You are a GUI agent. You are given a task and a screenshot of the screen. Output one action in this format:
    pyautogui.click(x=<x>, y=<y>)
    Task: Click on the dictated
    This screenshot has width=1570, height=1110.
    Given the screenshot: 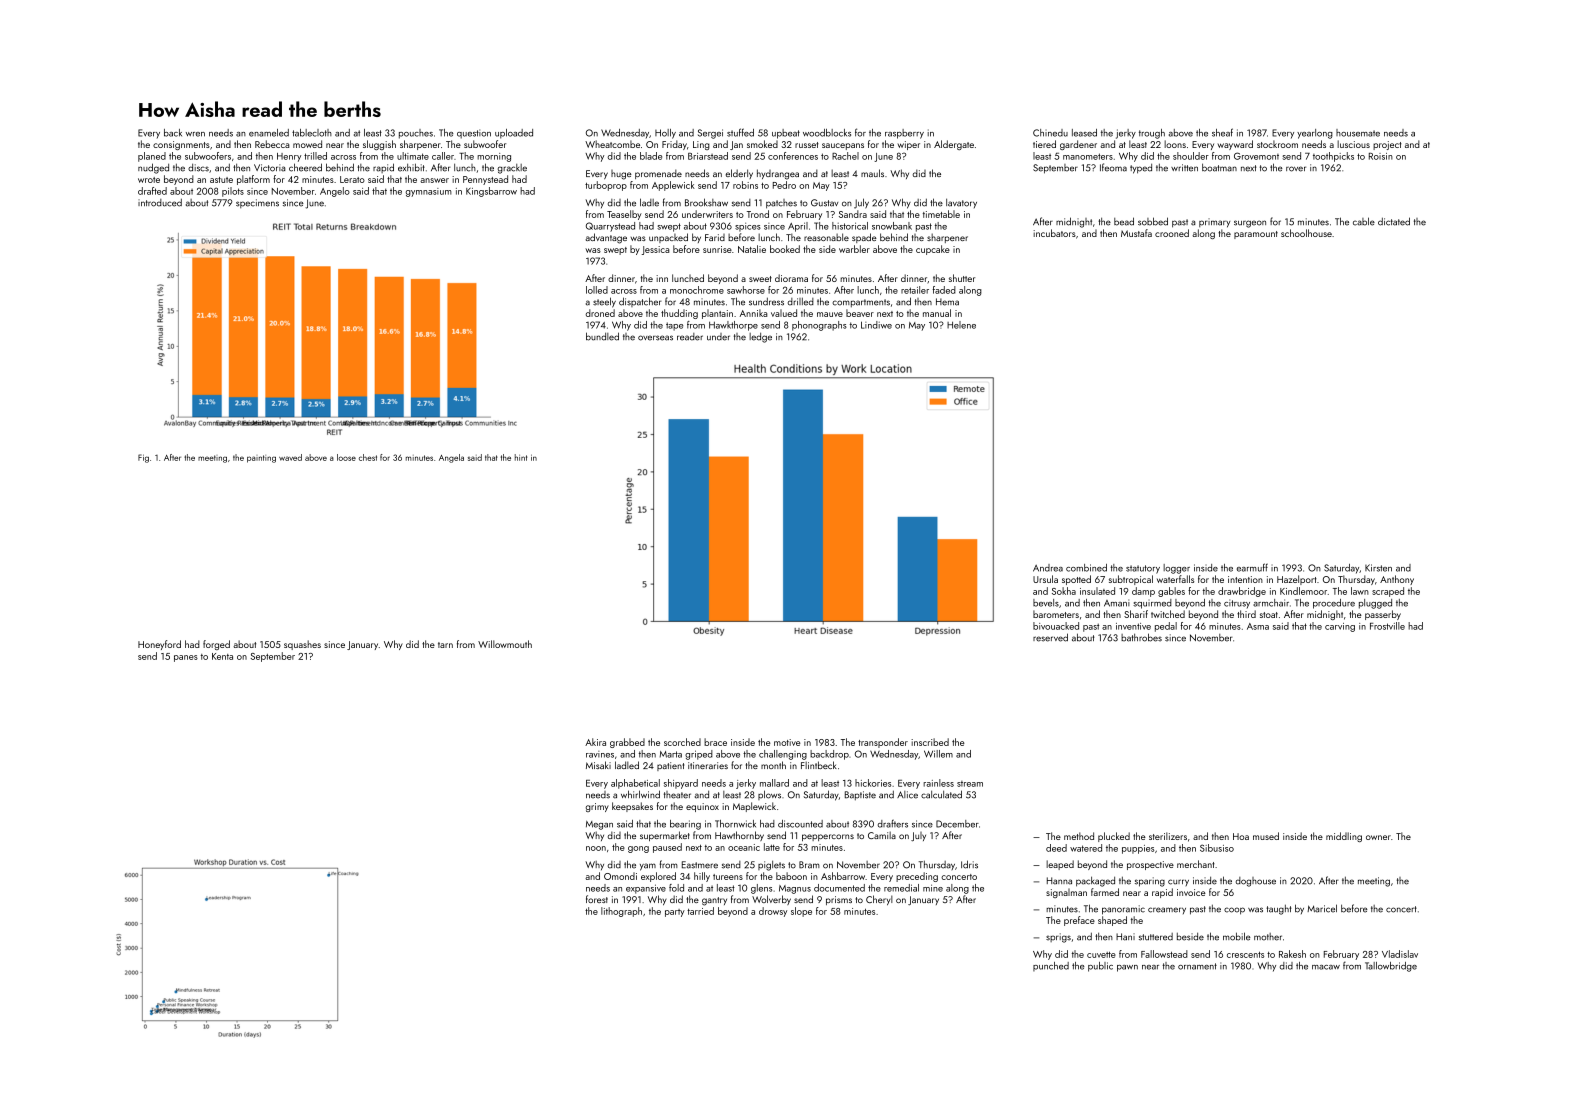 What is the action you would take?
    pyautogui.click(x=1394, y=221)
